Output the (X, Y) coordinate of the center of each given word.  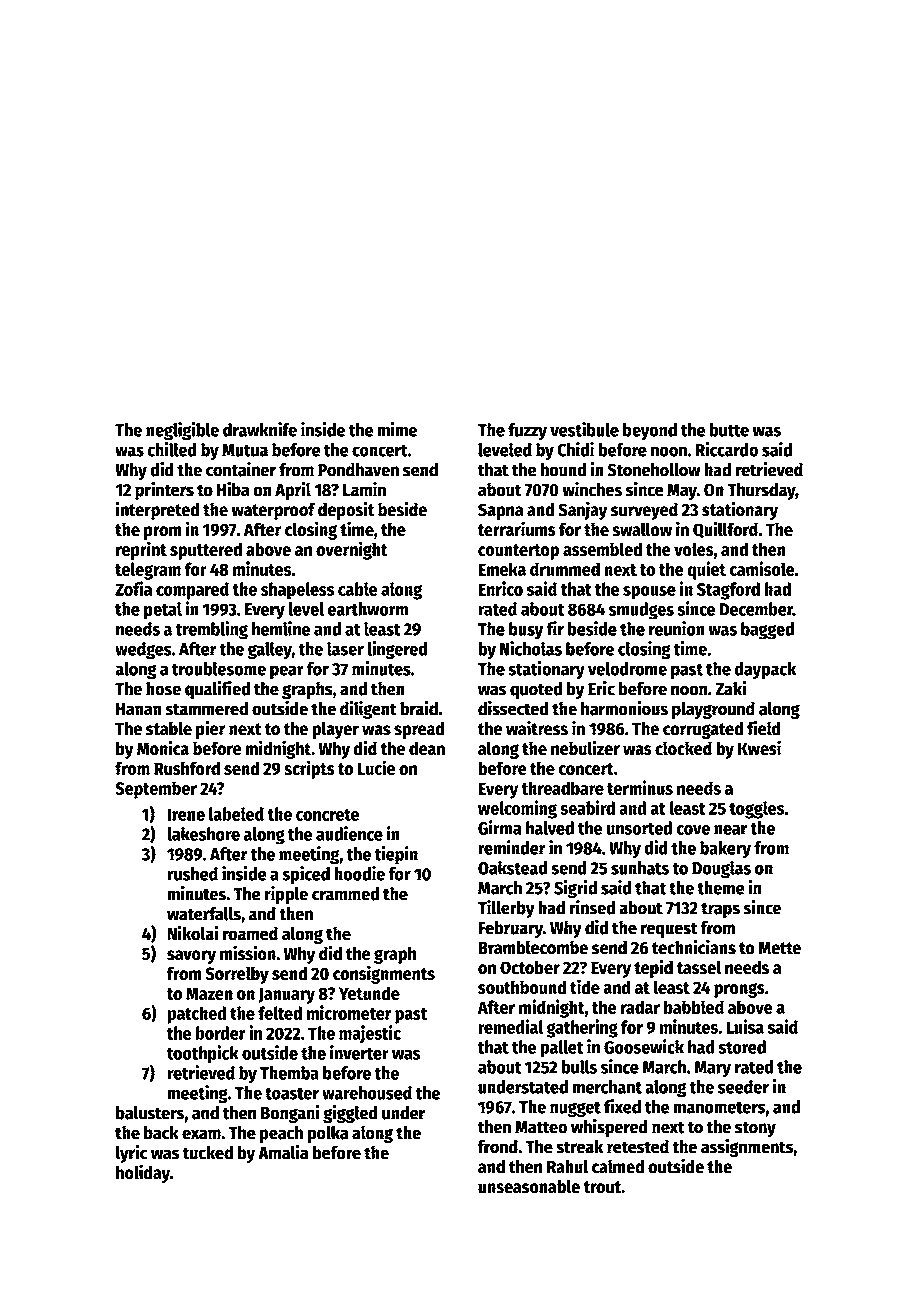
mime (397, 429)
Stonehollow (654, 470)
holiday (143, 1173)
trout (602, 1187)
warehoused (367, 1093)
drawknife (260, 429)
